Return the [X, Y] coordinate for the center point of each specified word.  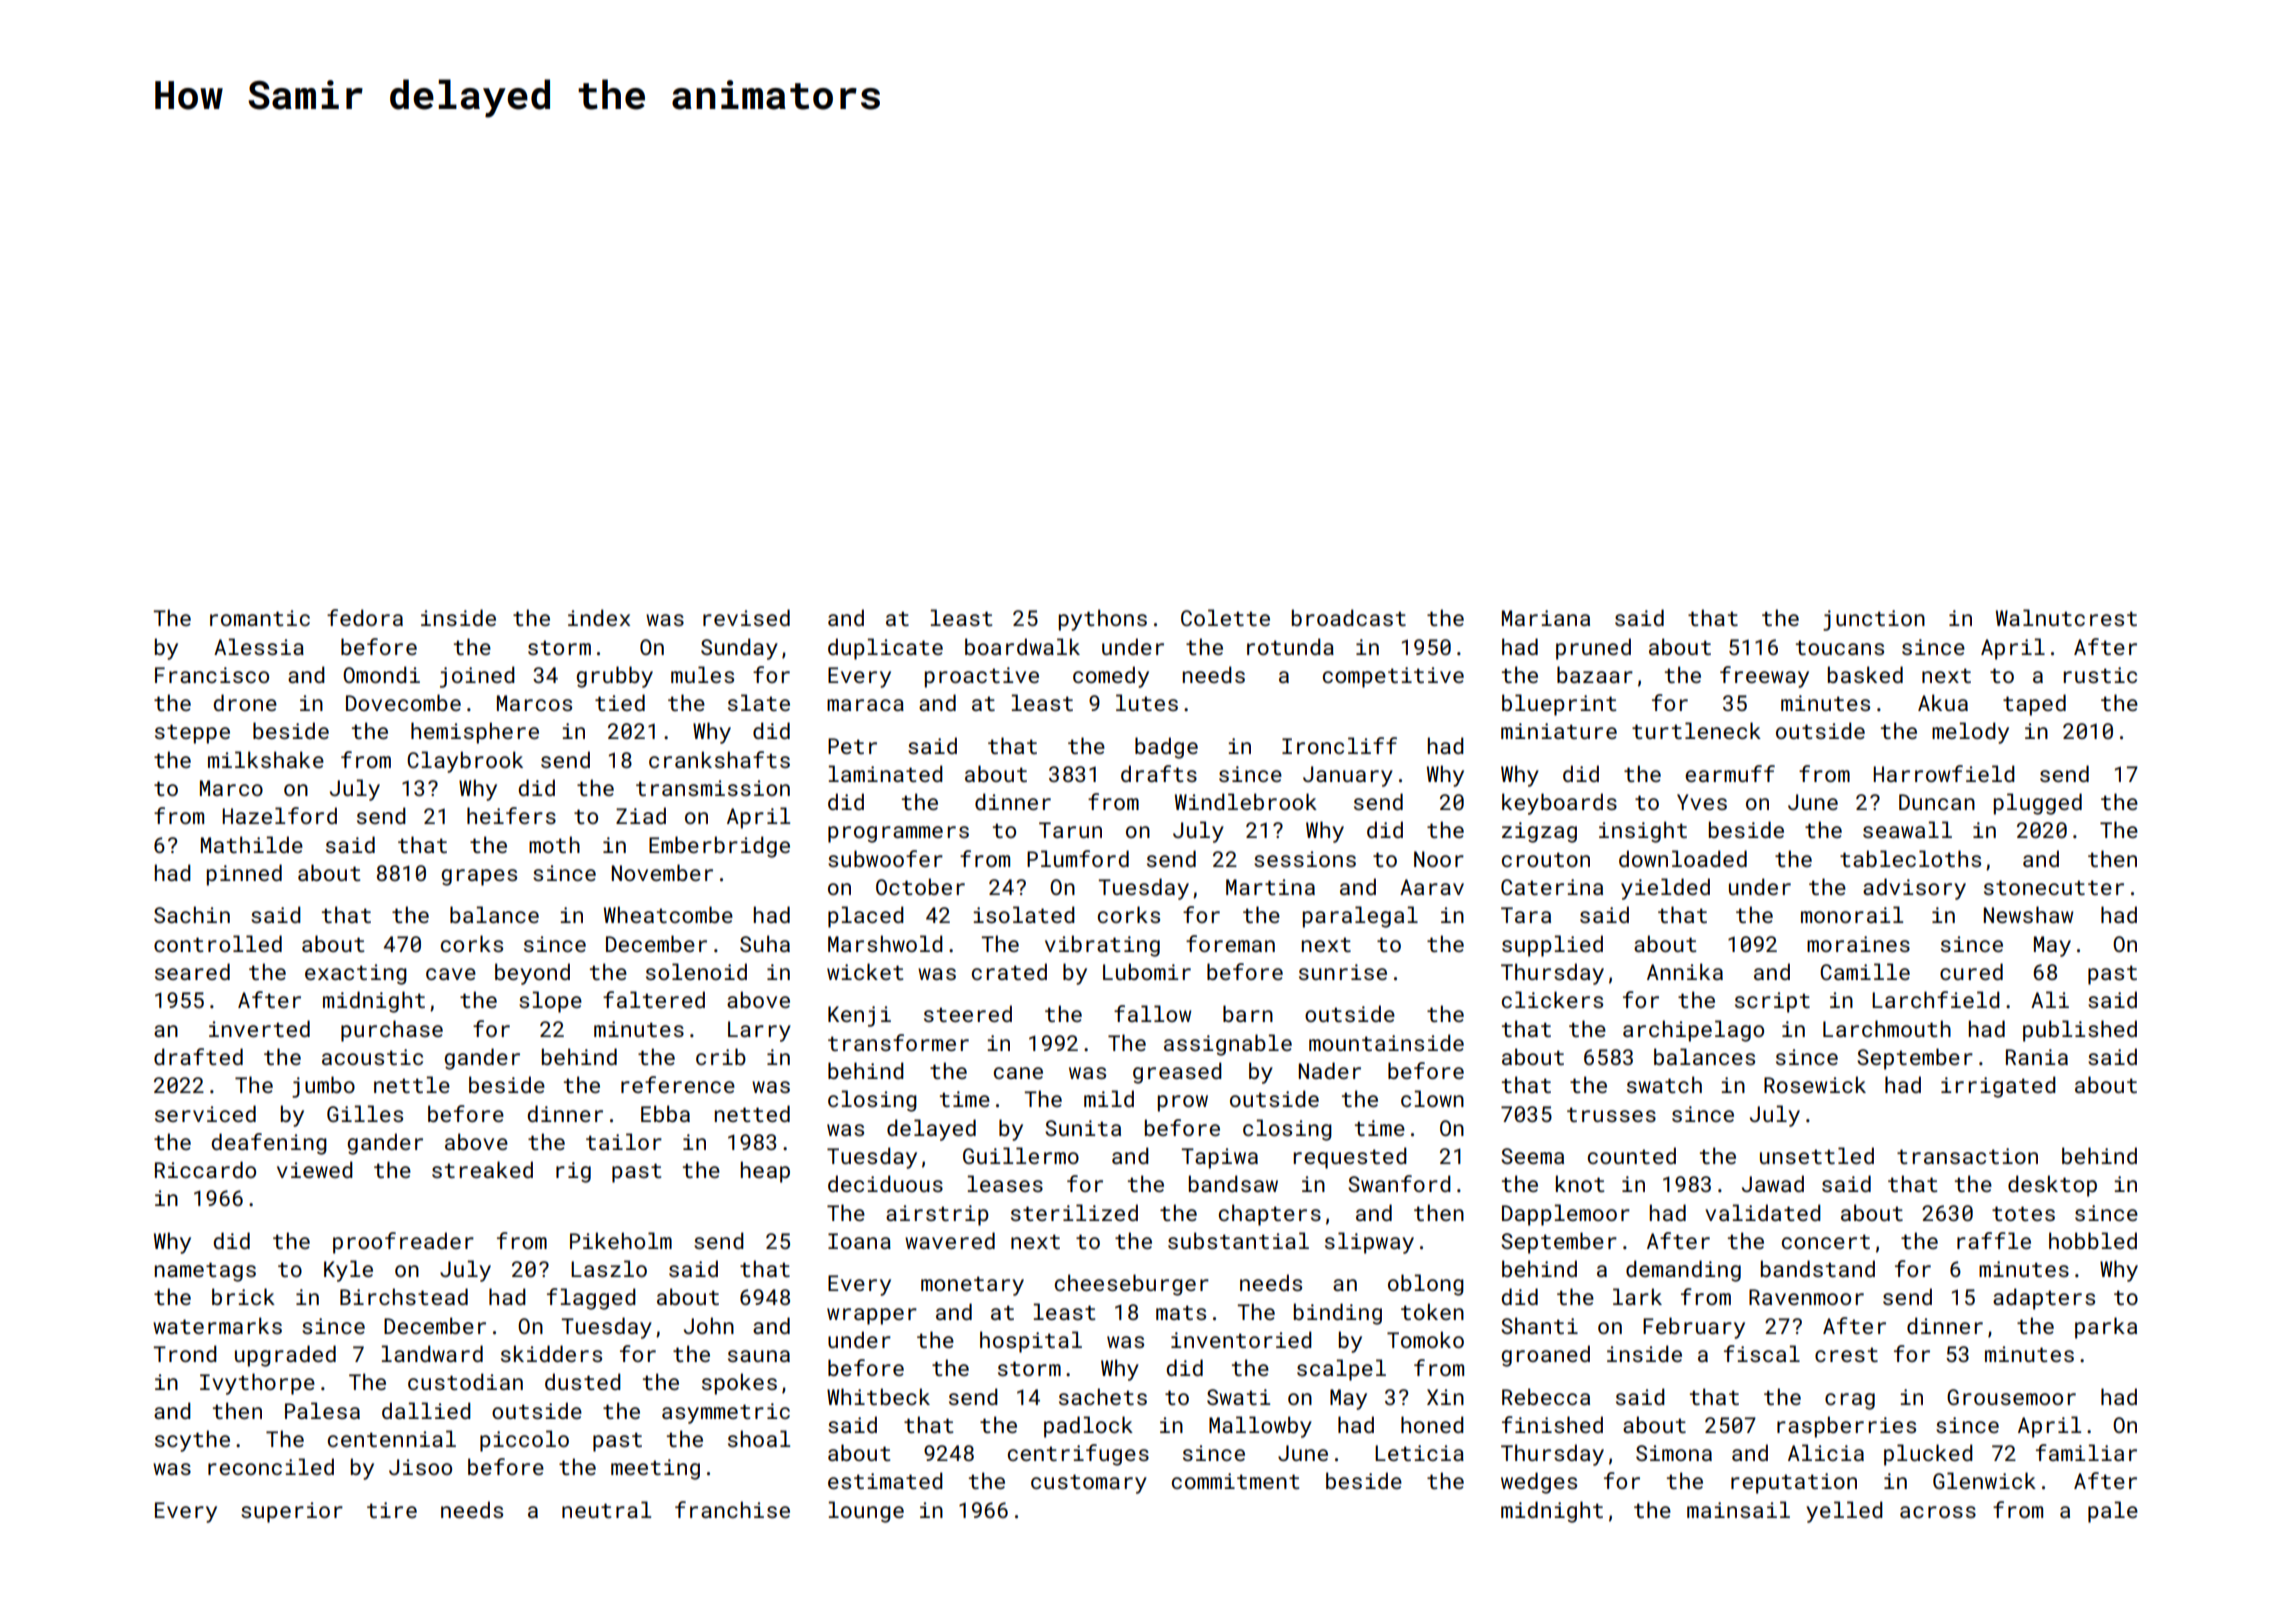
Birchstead [404, 1296]
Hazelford [279, 815]
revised [746, 617]
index [599, 617]
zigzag [1539, 832]
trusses [1611, 1114]
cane [1018, 1073]
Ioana [859, 1241]
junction [1874, 620]
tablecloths [1910, 858]
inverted [259, 1028]
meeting [655, 1469]
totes [2023, 1213]
